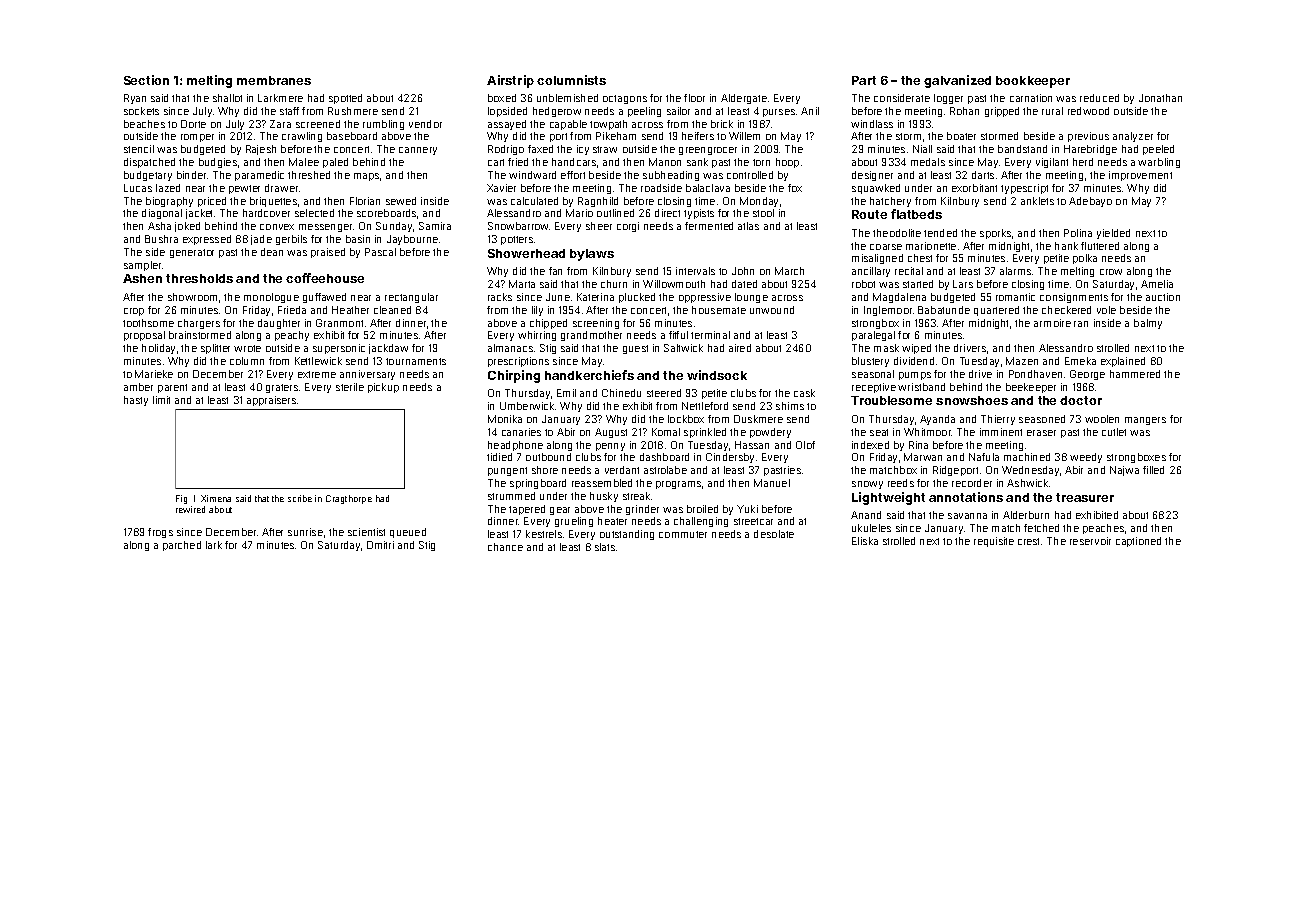  I want to click on straw, so click(605, 149).
